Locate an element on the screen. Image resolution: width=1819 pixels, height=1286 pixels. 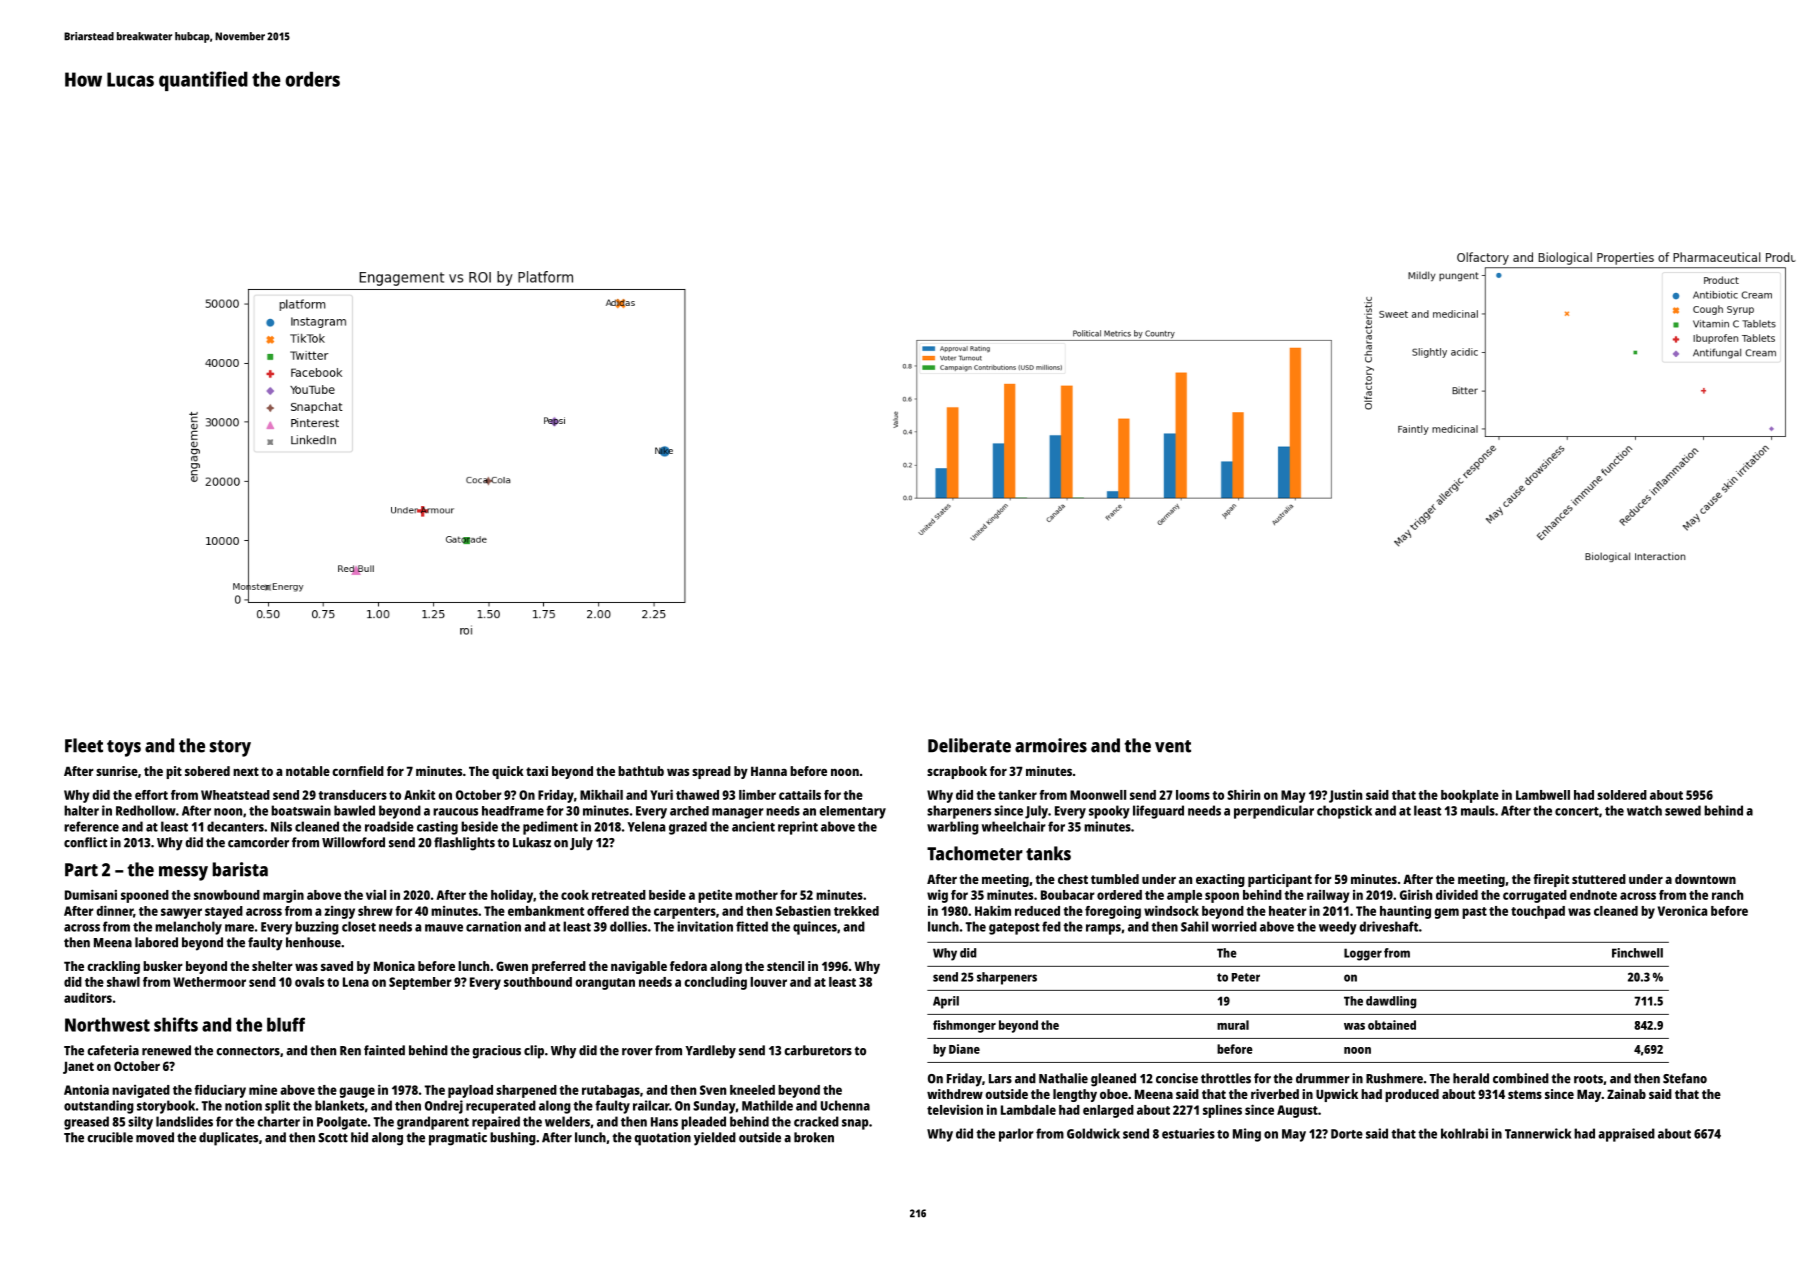
Yardleby is located at coordinates (710, 1052).
